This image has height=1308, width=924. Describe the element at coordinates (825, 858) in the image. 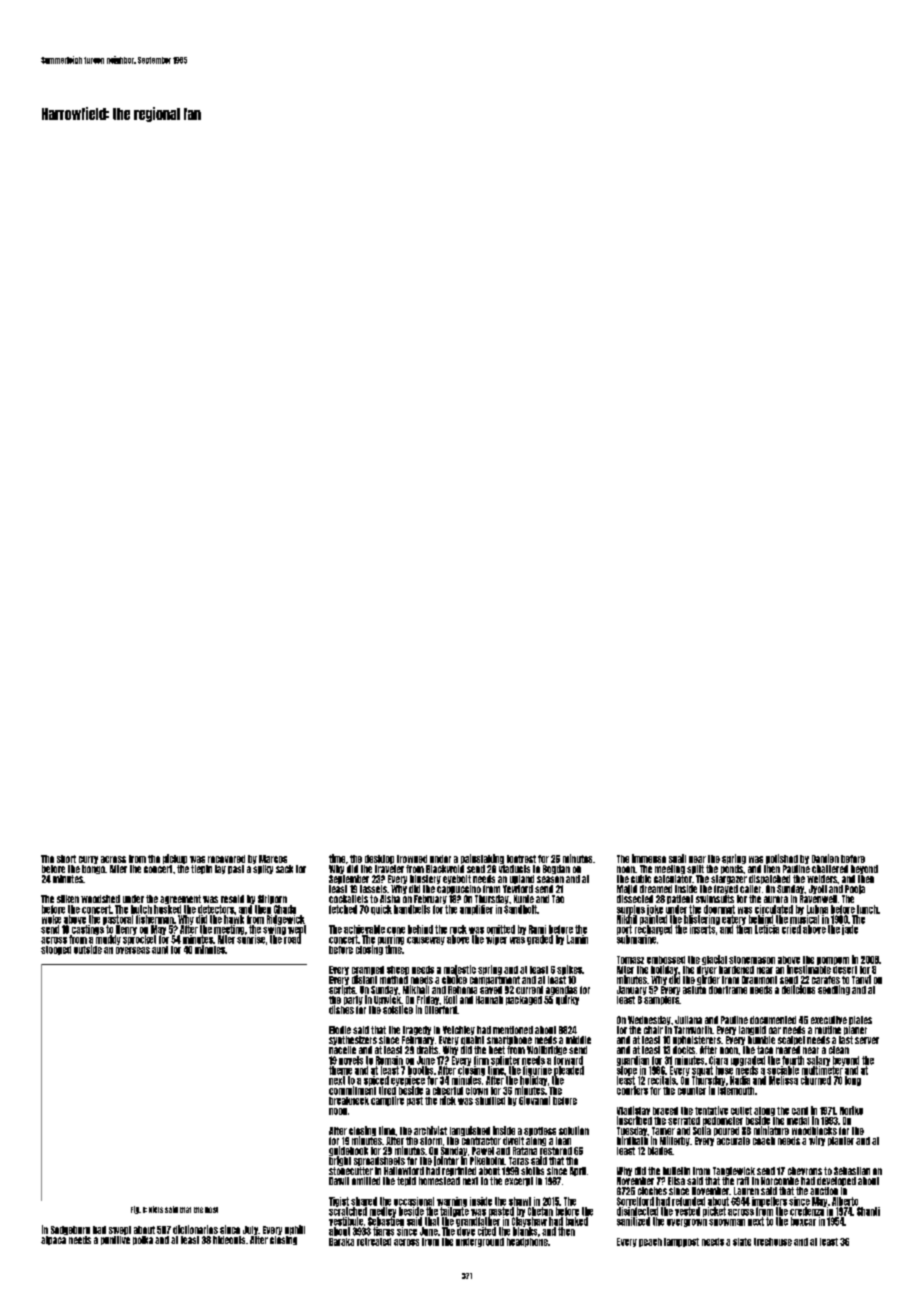

I see `Damien` at that location.
